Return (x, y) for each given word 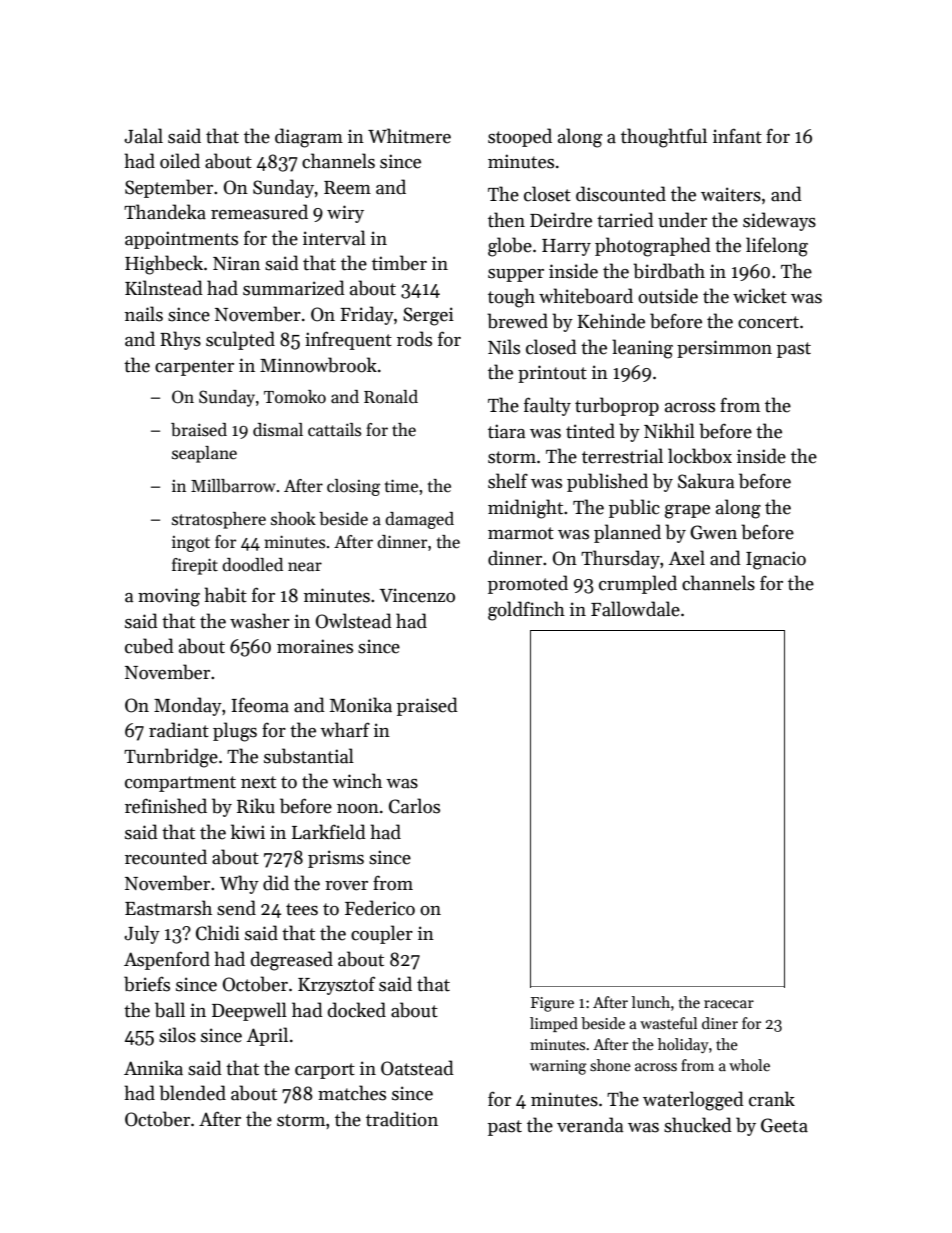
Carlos (414, 806)
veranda (590, 1125)
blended (192, 1093)
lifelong (777, 247)
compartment (180, 784)
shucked (698, 1125)
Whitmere (409, 136)
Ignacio (776, 560)
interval (334, 238)
